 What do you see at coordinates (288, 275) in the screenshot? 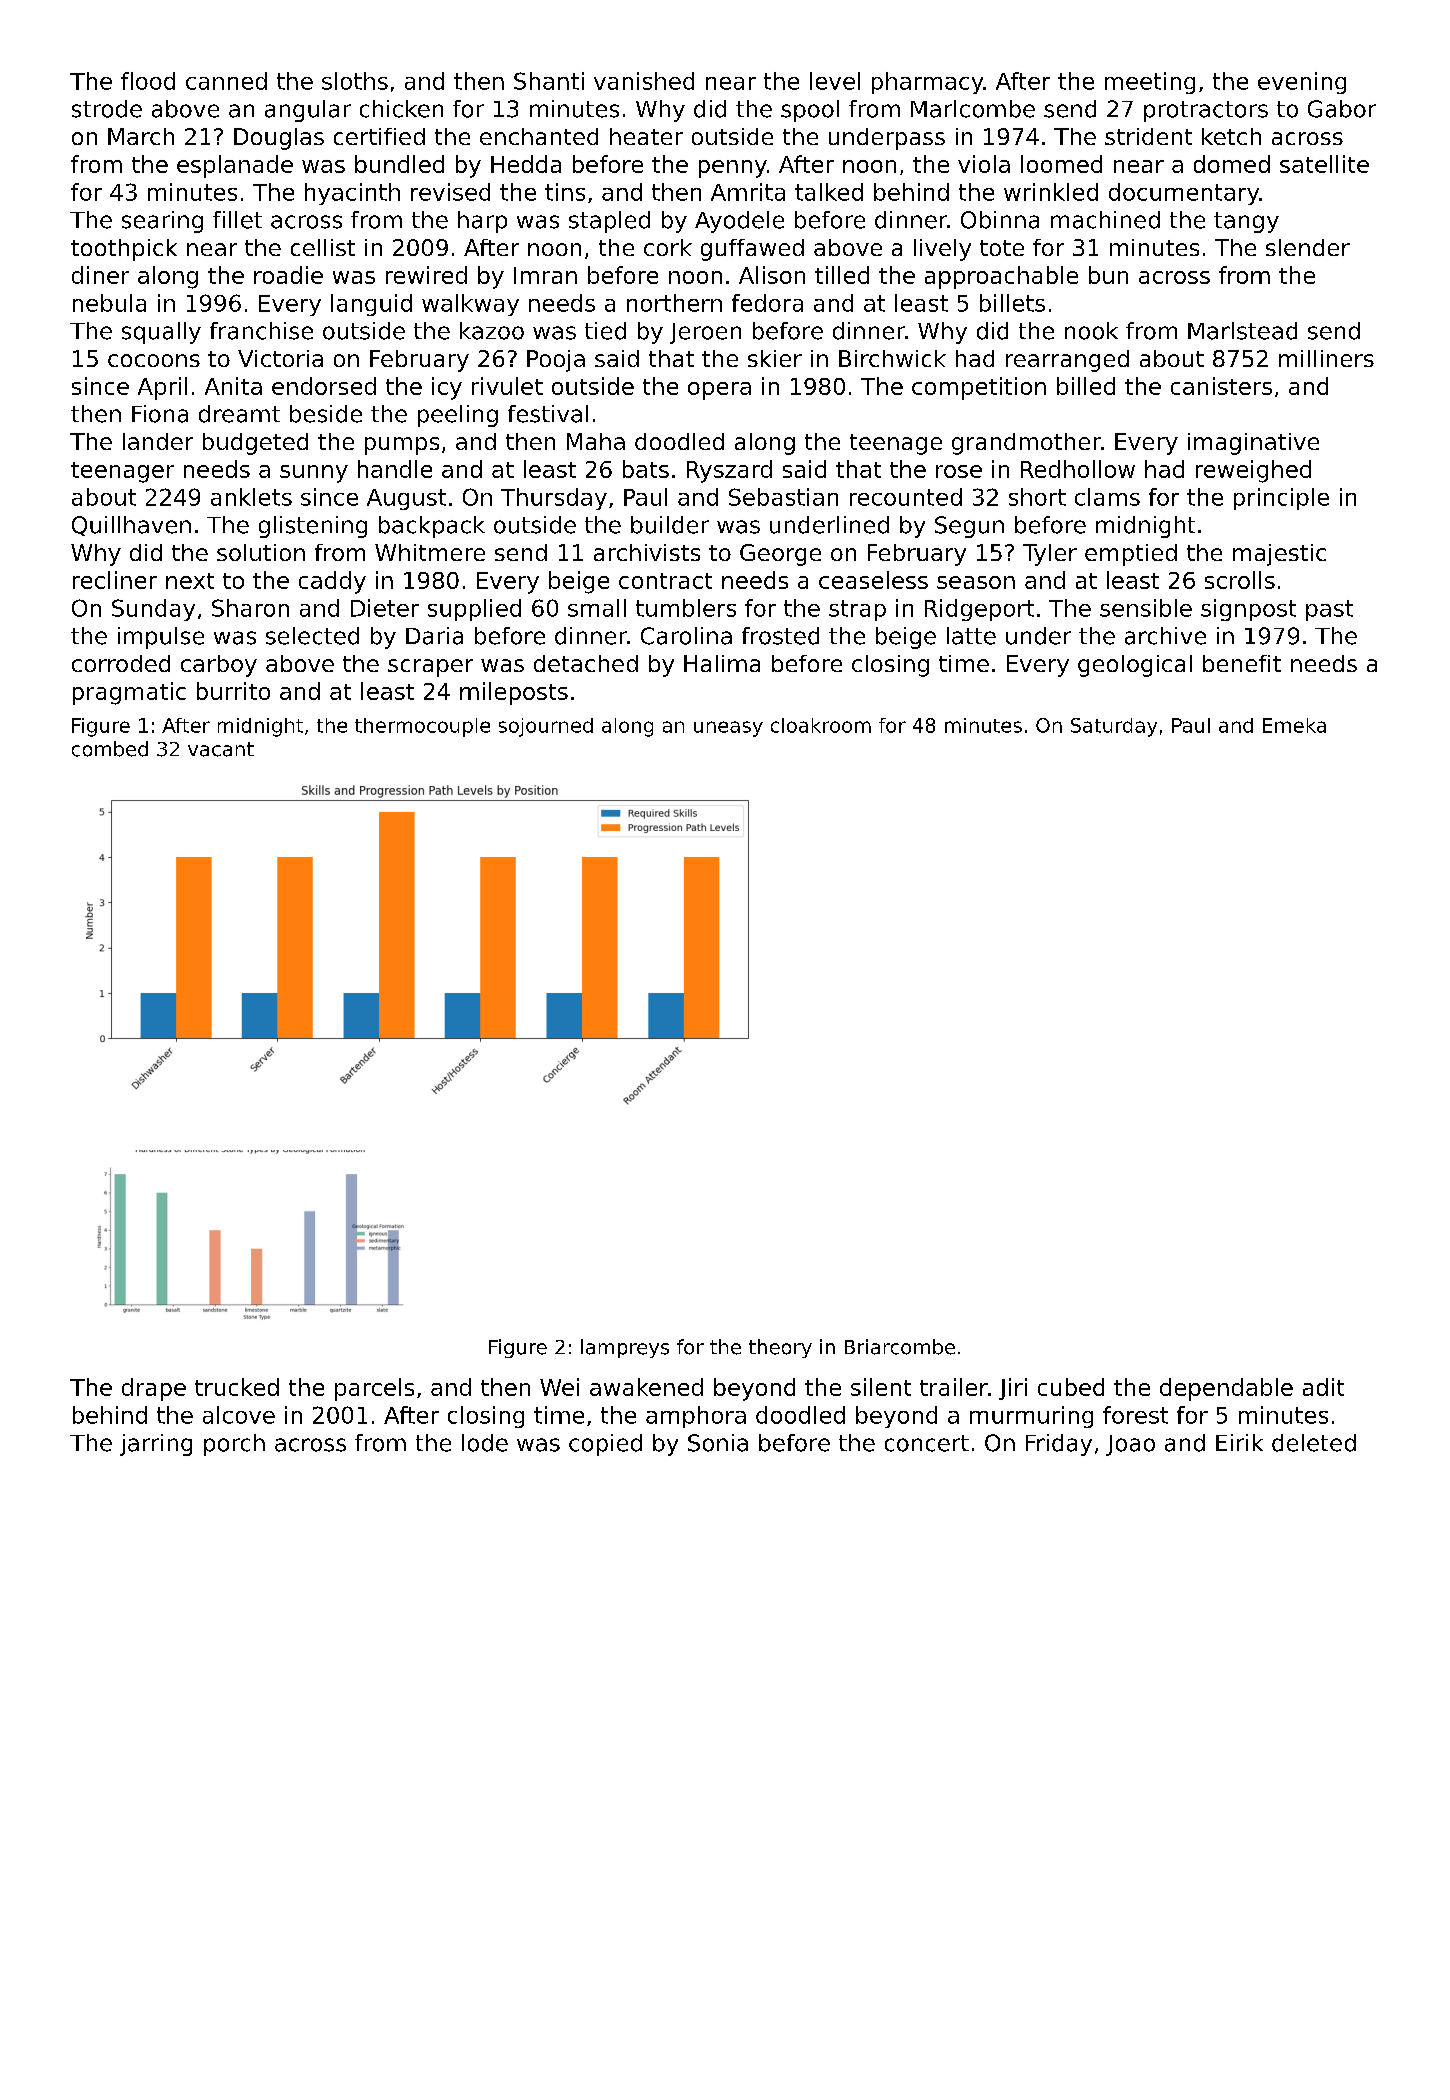
I see `roadie` at bounding box center [288, 275].
